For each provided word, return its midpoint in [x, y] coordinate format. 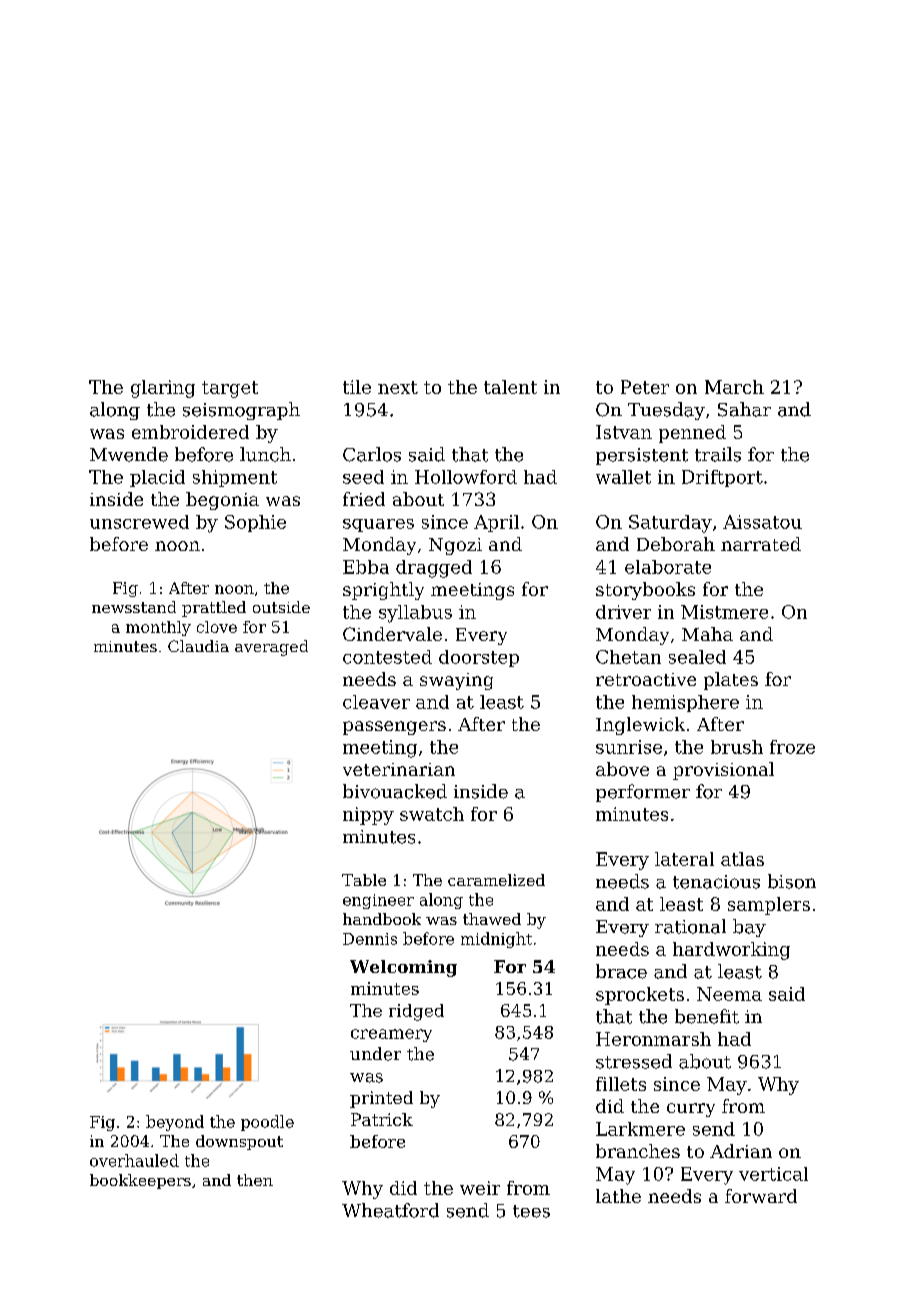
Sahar [744, 409]
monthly [158, 628]
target [230, 389]
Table [364, 880]
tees [531, 1211]
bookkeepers [140, 1181]
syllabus [415, 614]
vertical [773, 1174]
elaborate [668, 567]
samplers [769, 906]
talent [510, 387]
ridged [416, 1012]
